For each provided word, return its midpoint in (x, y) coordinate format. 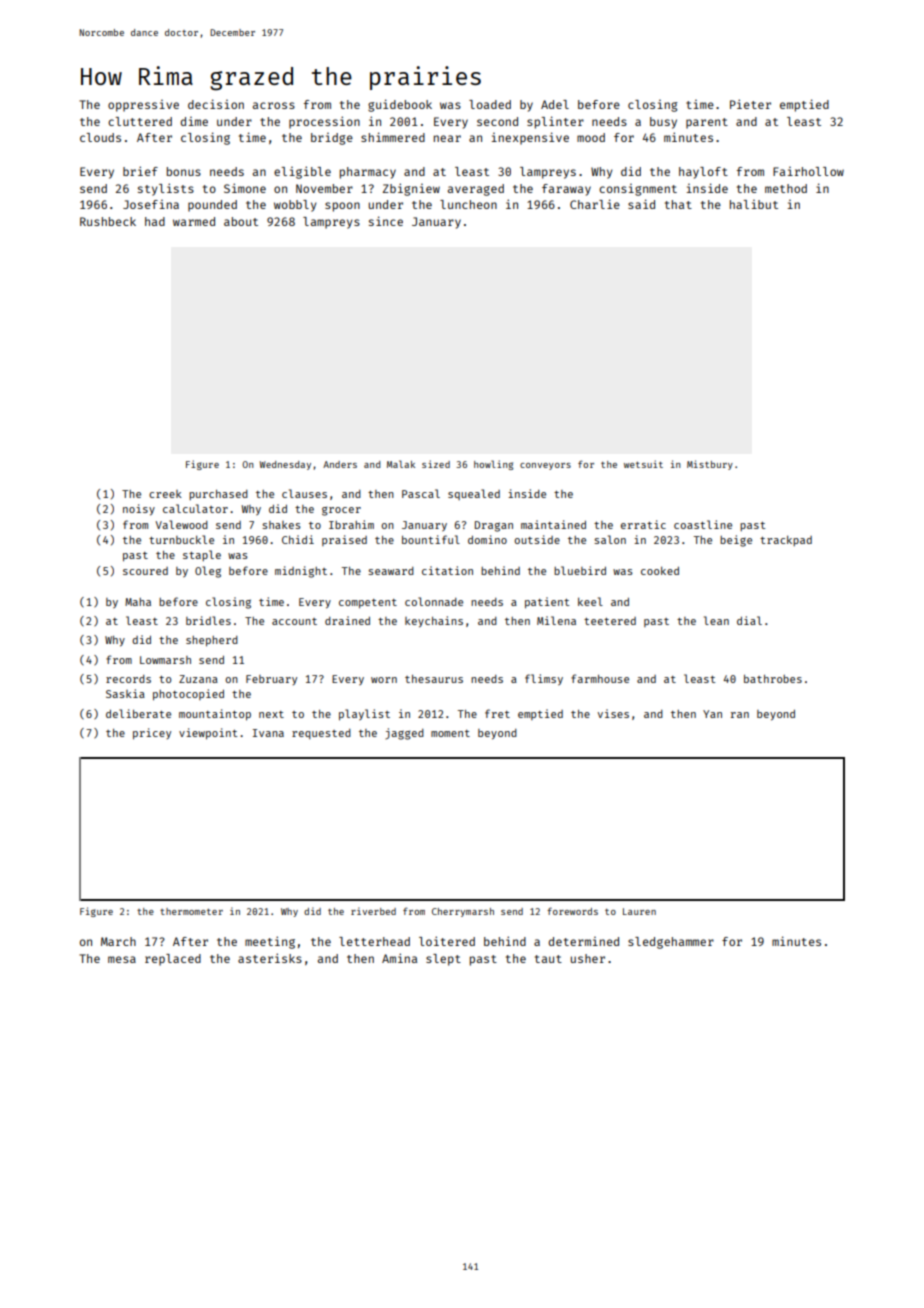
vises (613, 713)
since (386, 221)
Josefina (151, 204)
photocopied (188, 694)
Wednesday (285, 465)
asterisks (270, 958)
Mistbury (710, 465)
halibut (754, 204)
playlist (364, 714)
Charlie (595, 204)
